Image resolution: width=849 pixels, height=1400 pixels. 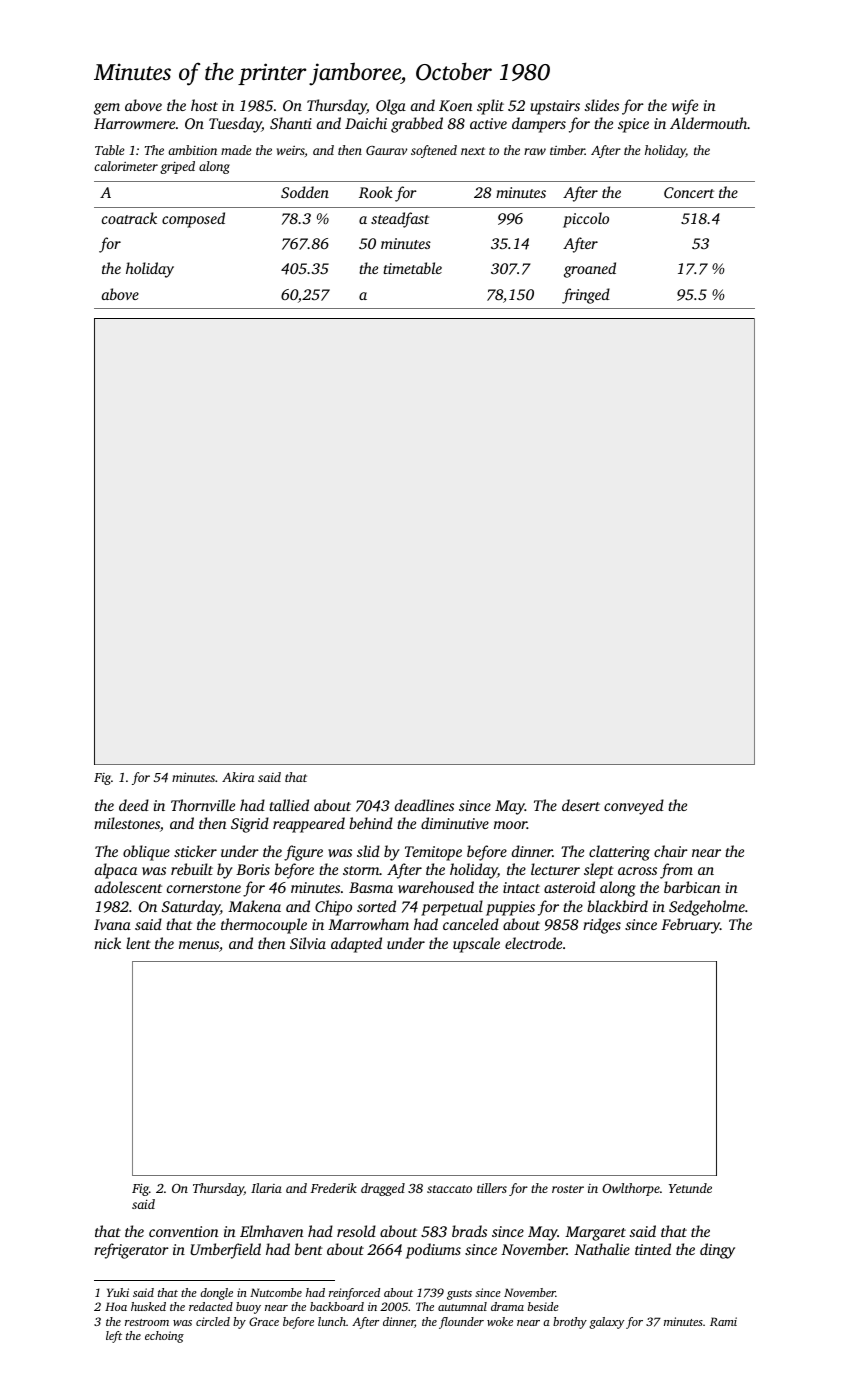 I want to click on conveyed, so click(x=634, y=807).
